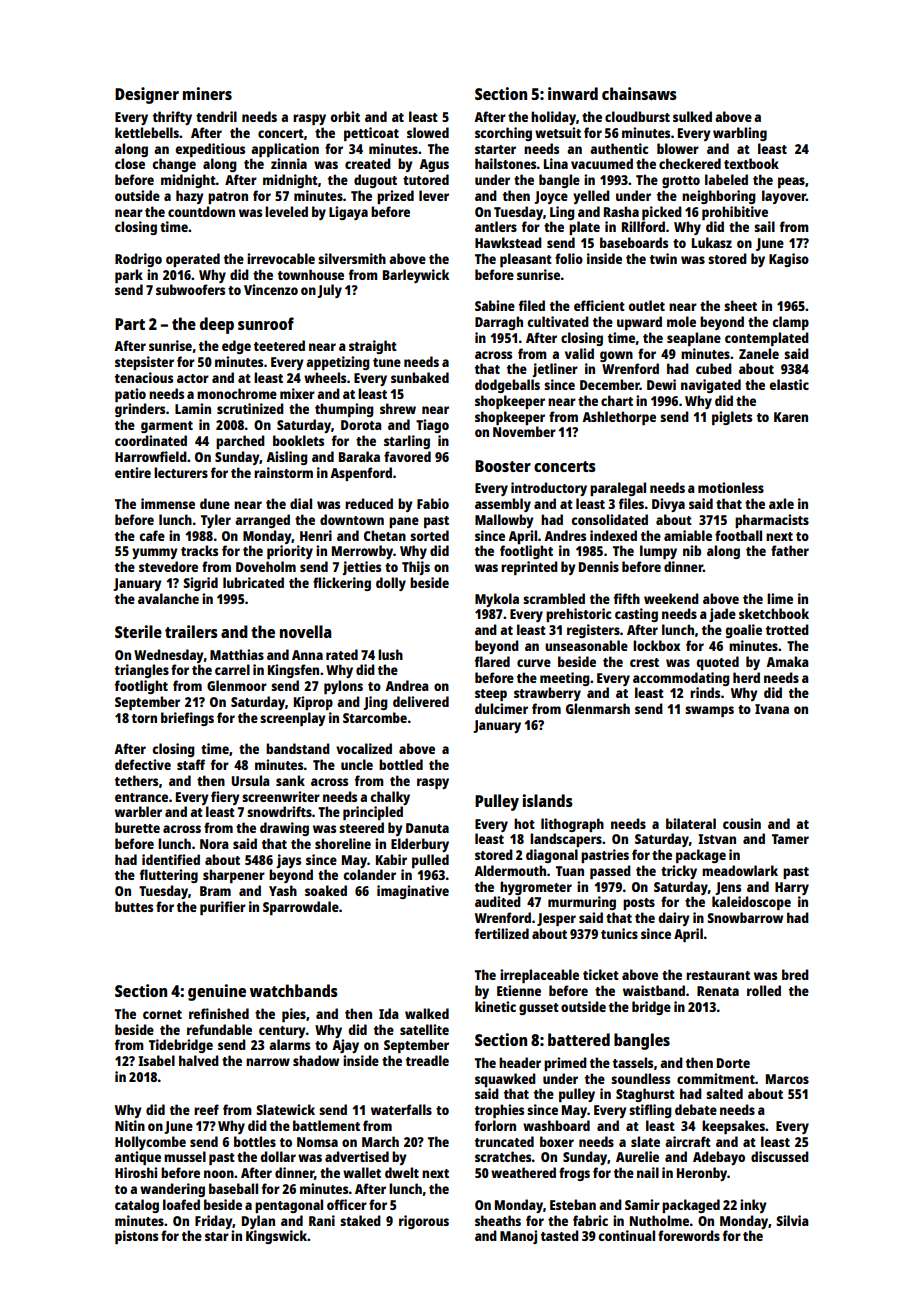  I want to click on kettlebells, so click(147, 132).
